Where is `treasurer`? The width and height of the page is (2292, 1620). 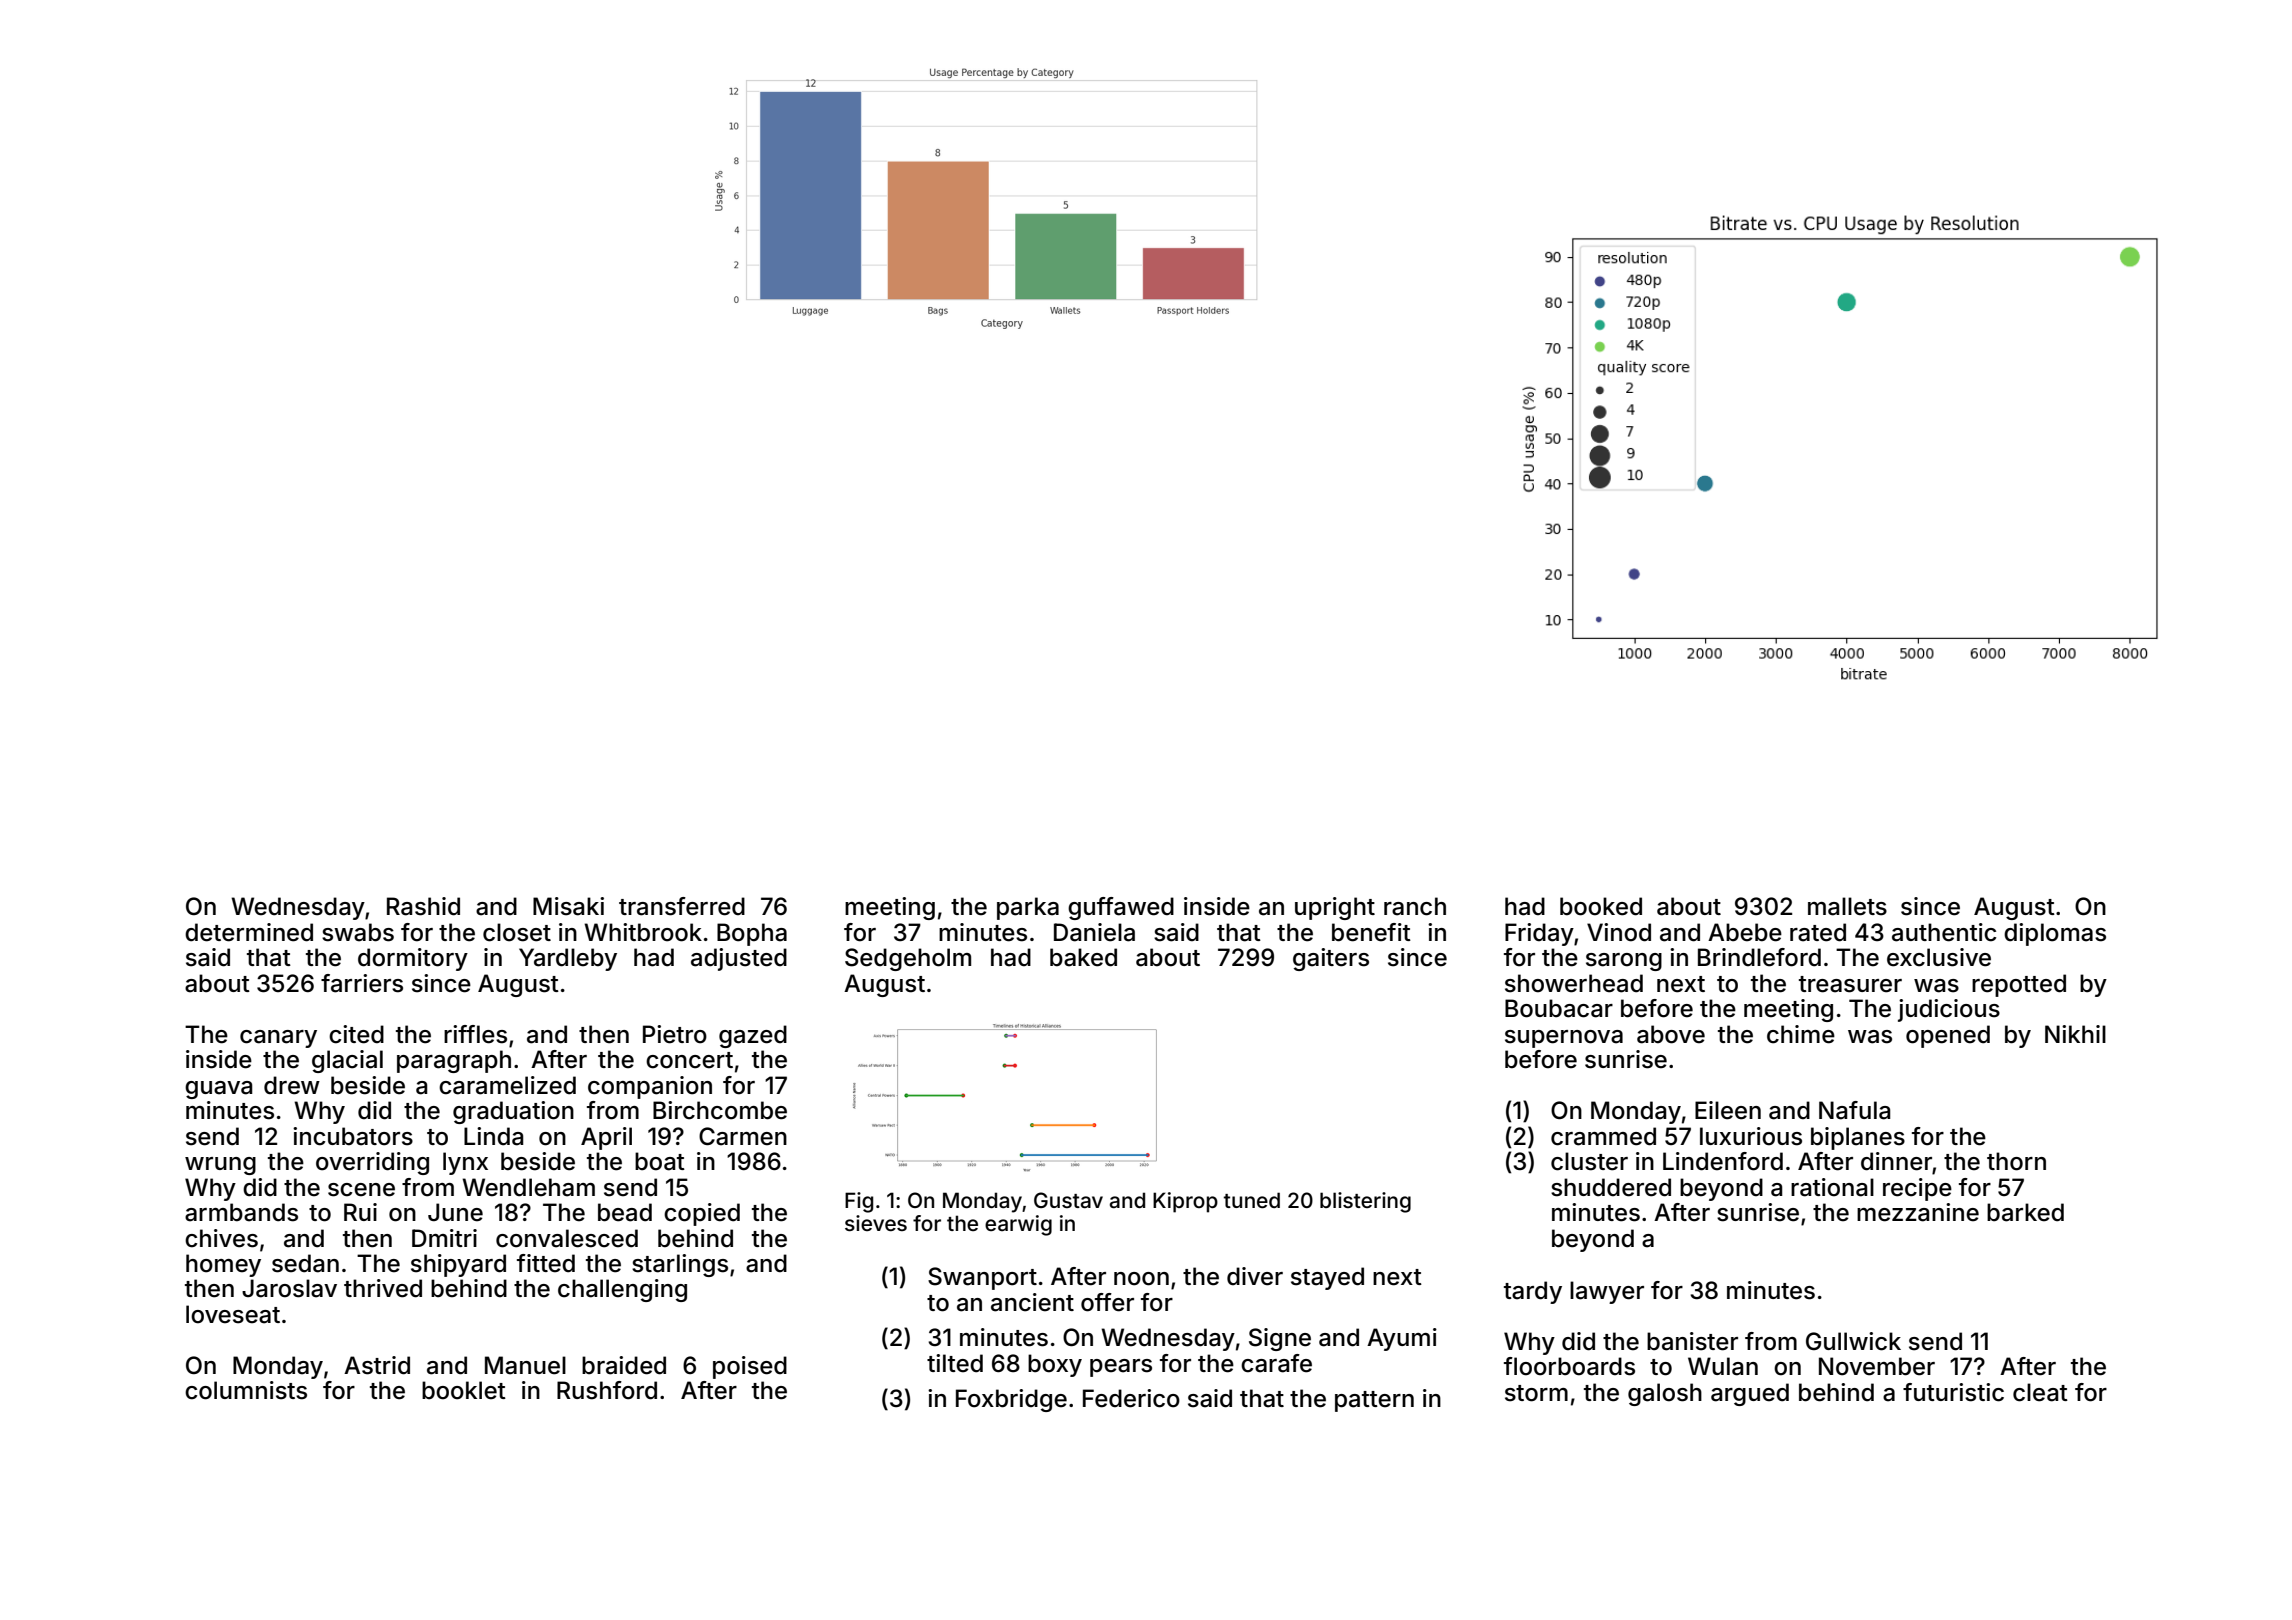
treasurer is located at coordinates (1850, 984).
